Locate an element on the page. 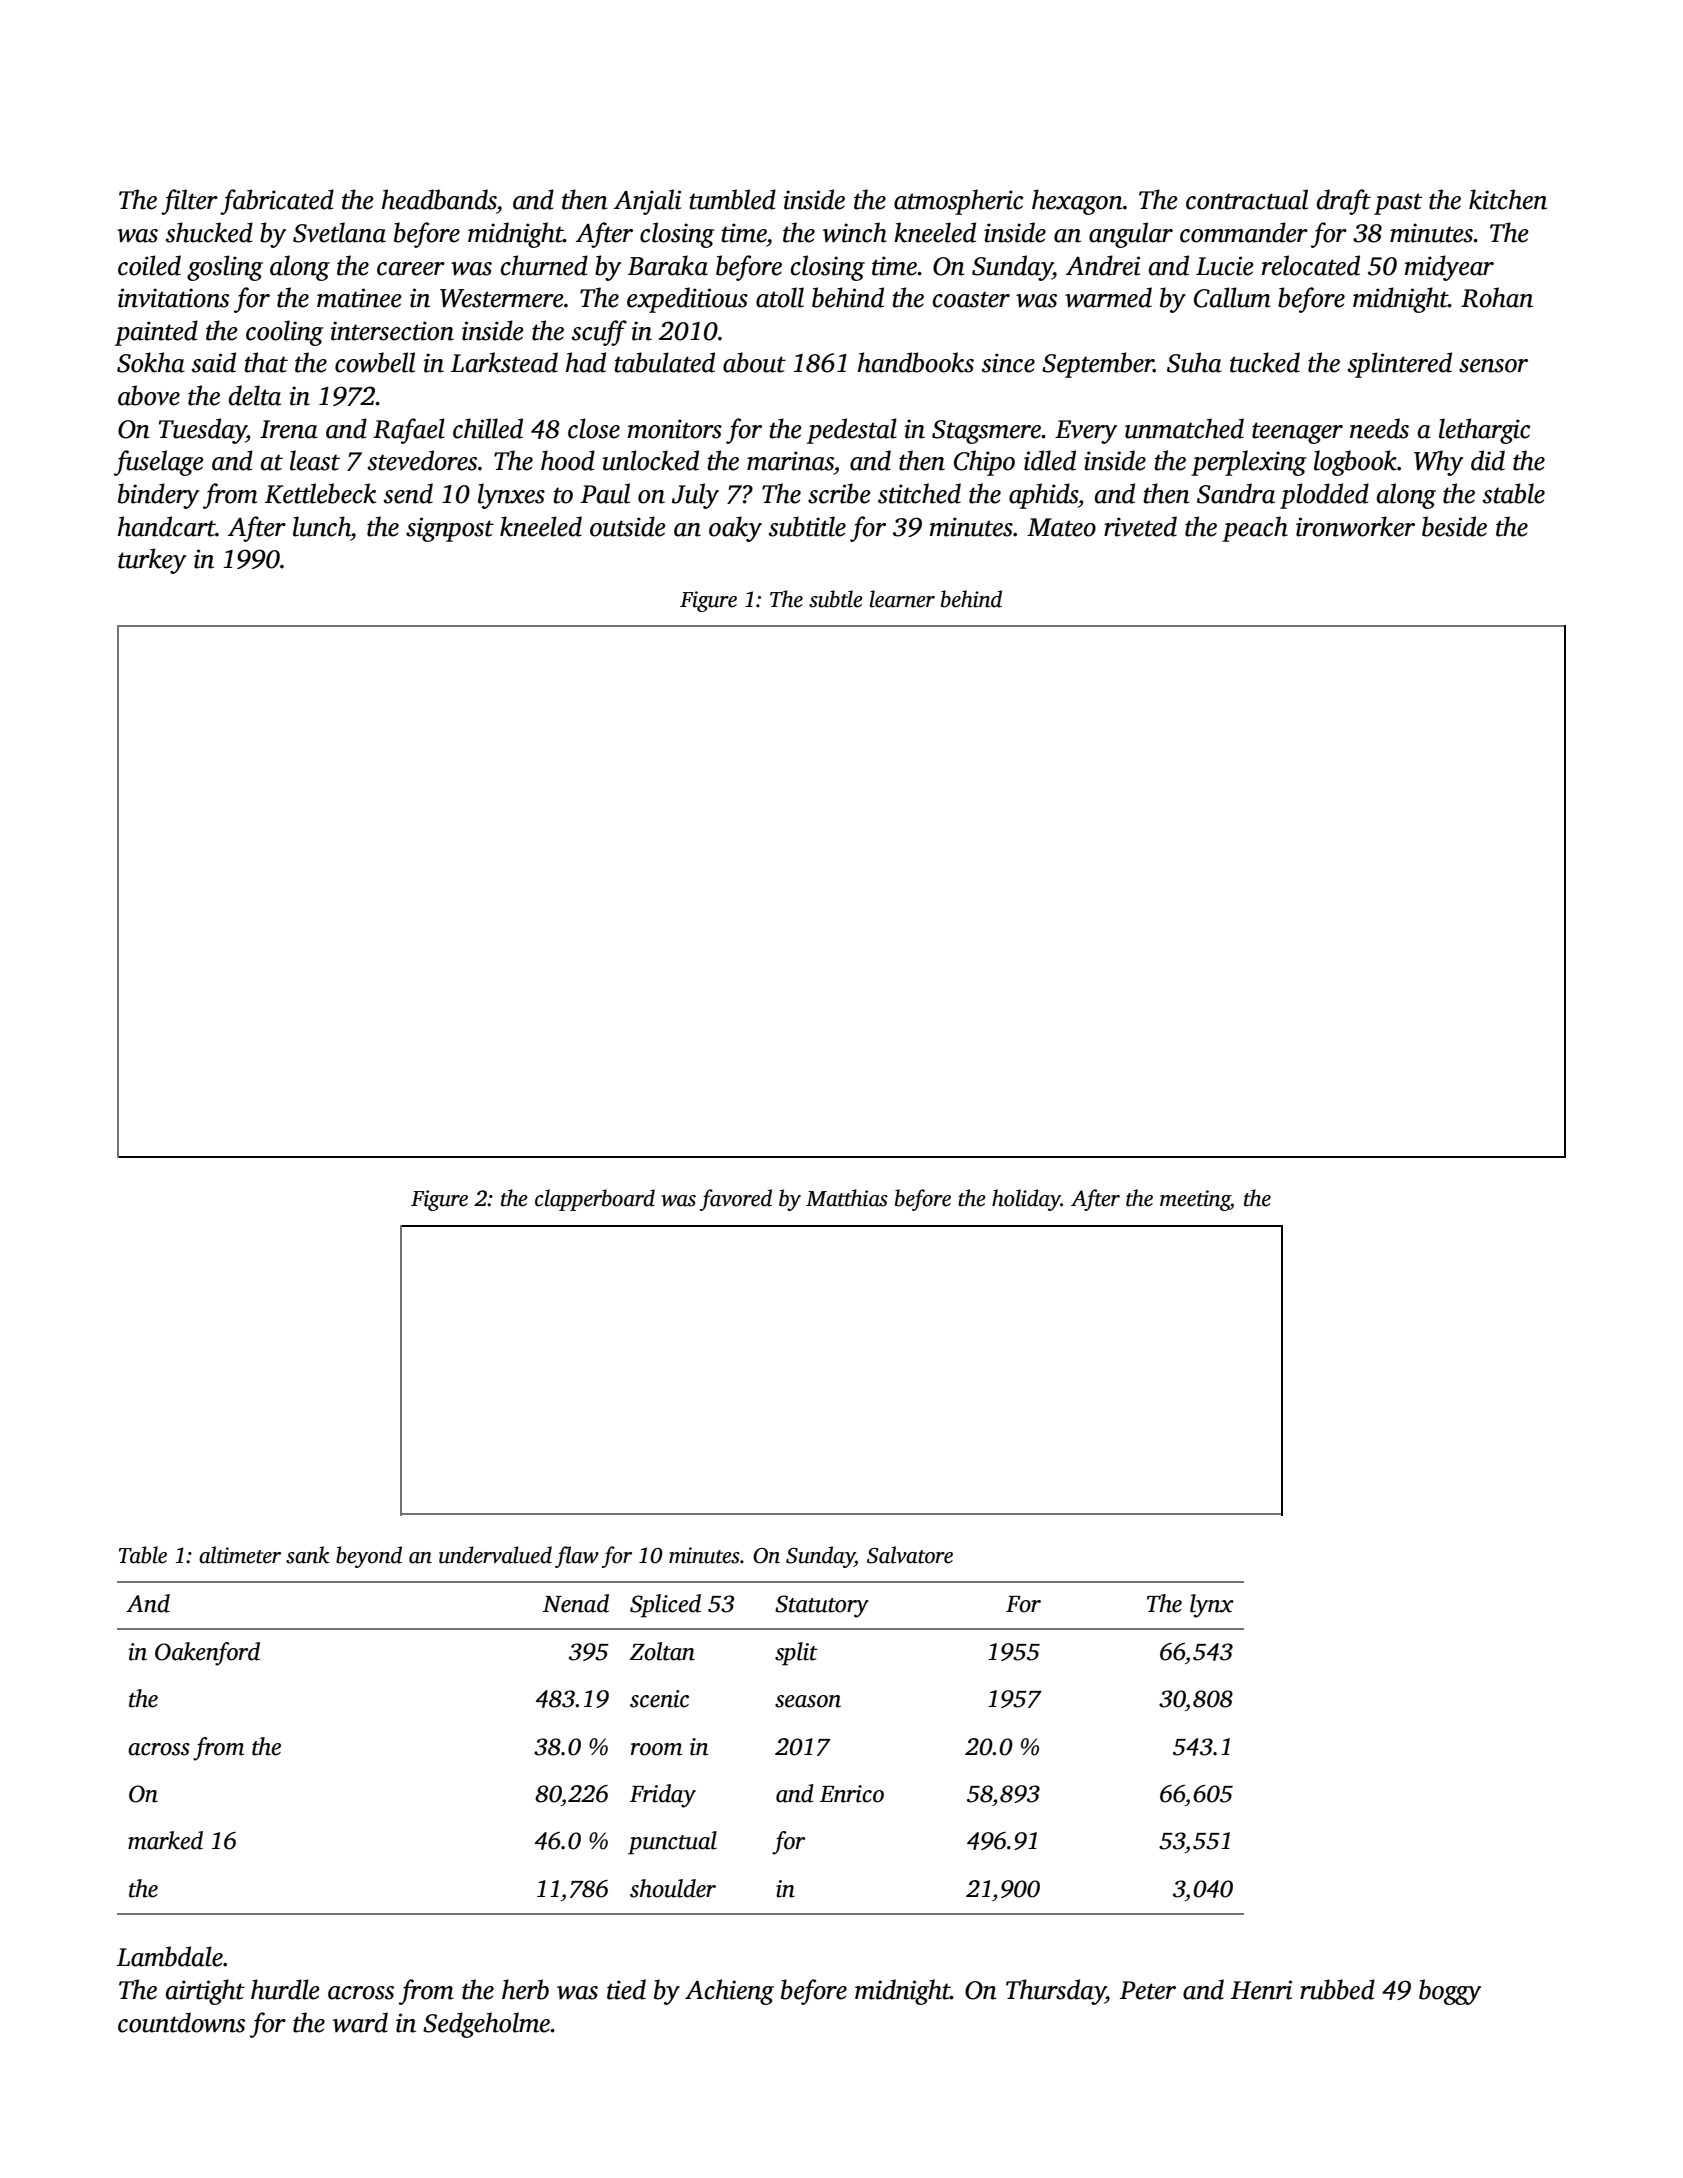 Image resolution: width=1683 pixels, height=2178 pixels. meeting is located at coordinates (1195, 1200).
